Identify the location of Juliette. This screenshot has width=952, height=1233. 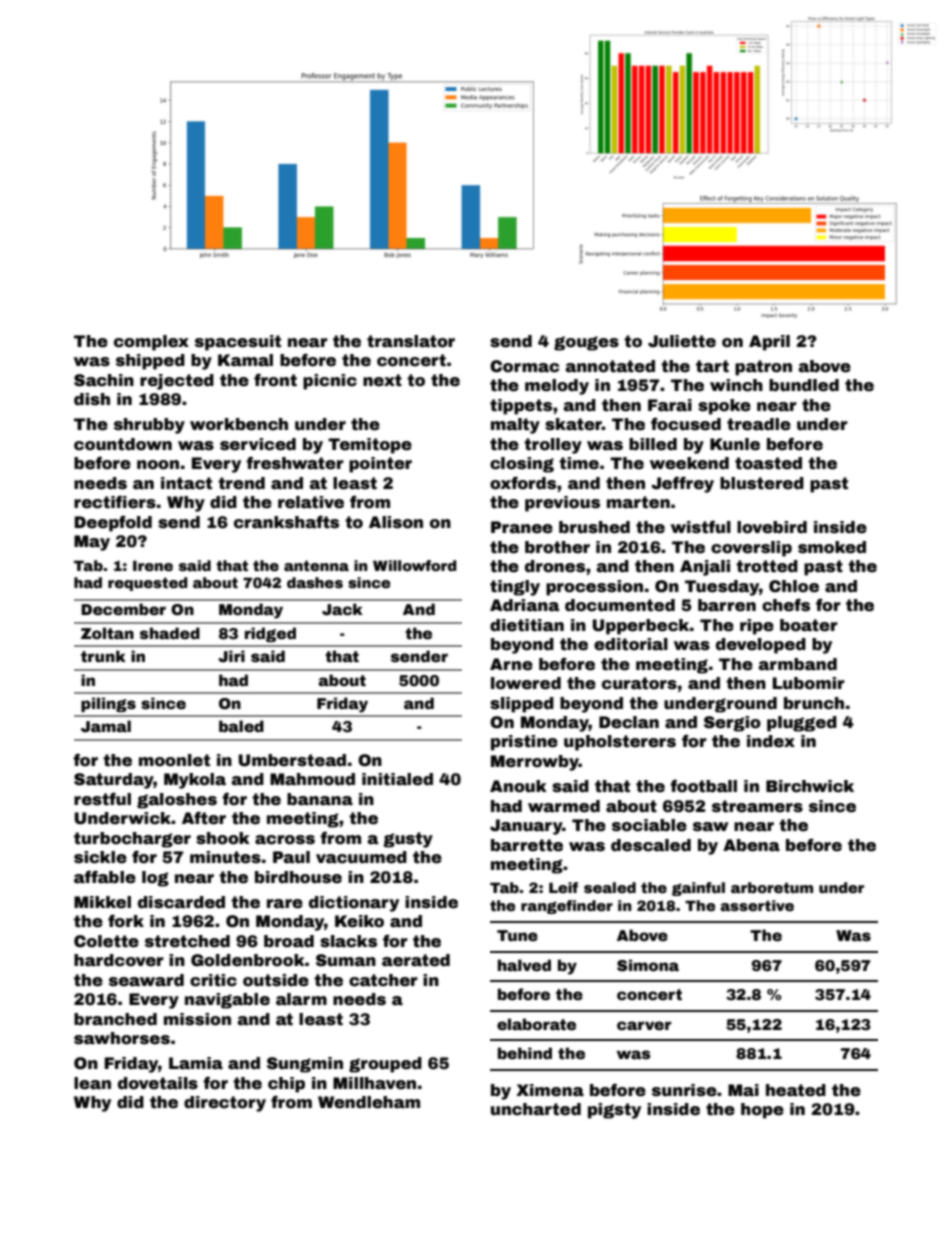
(682, 341).
